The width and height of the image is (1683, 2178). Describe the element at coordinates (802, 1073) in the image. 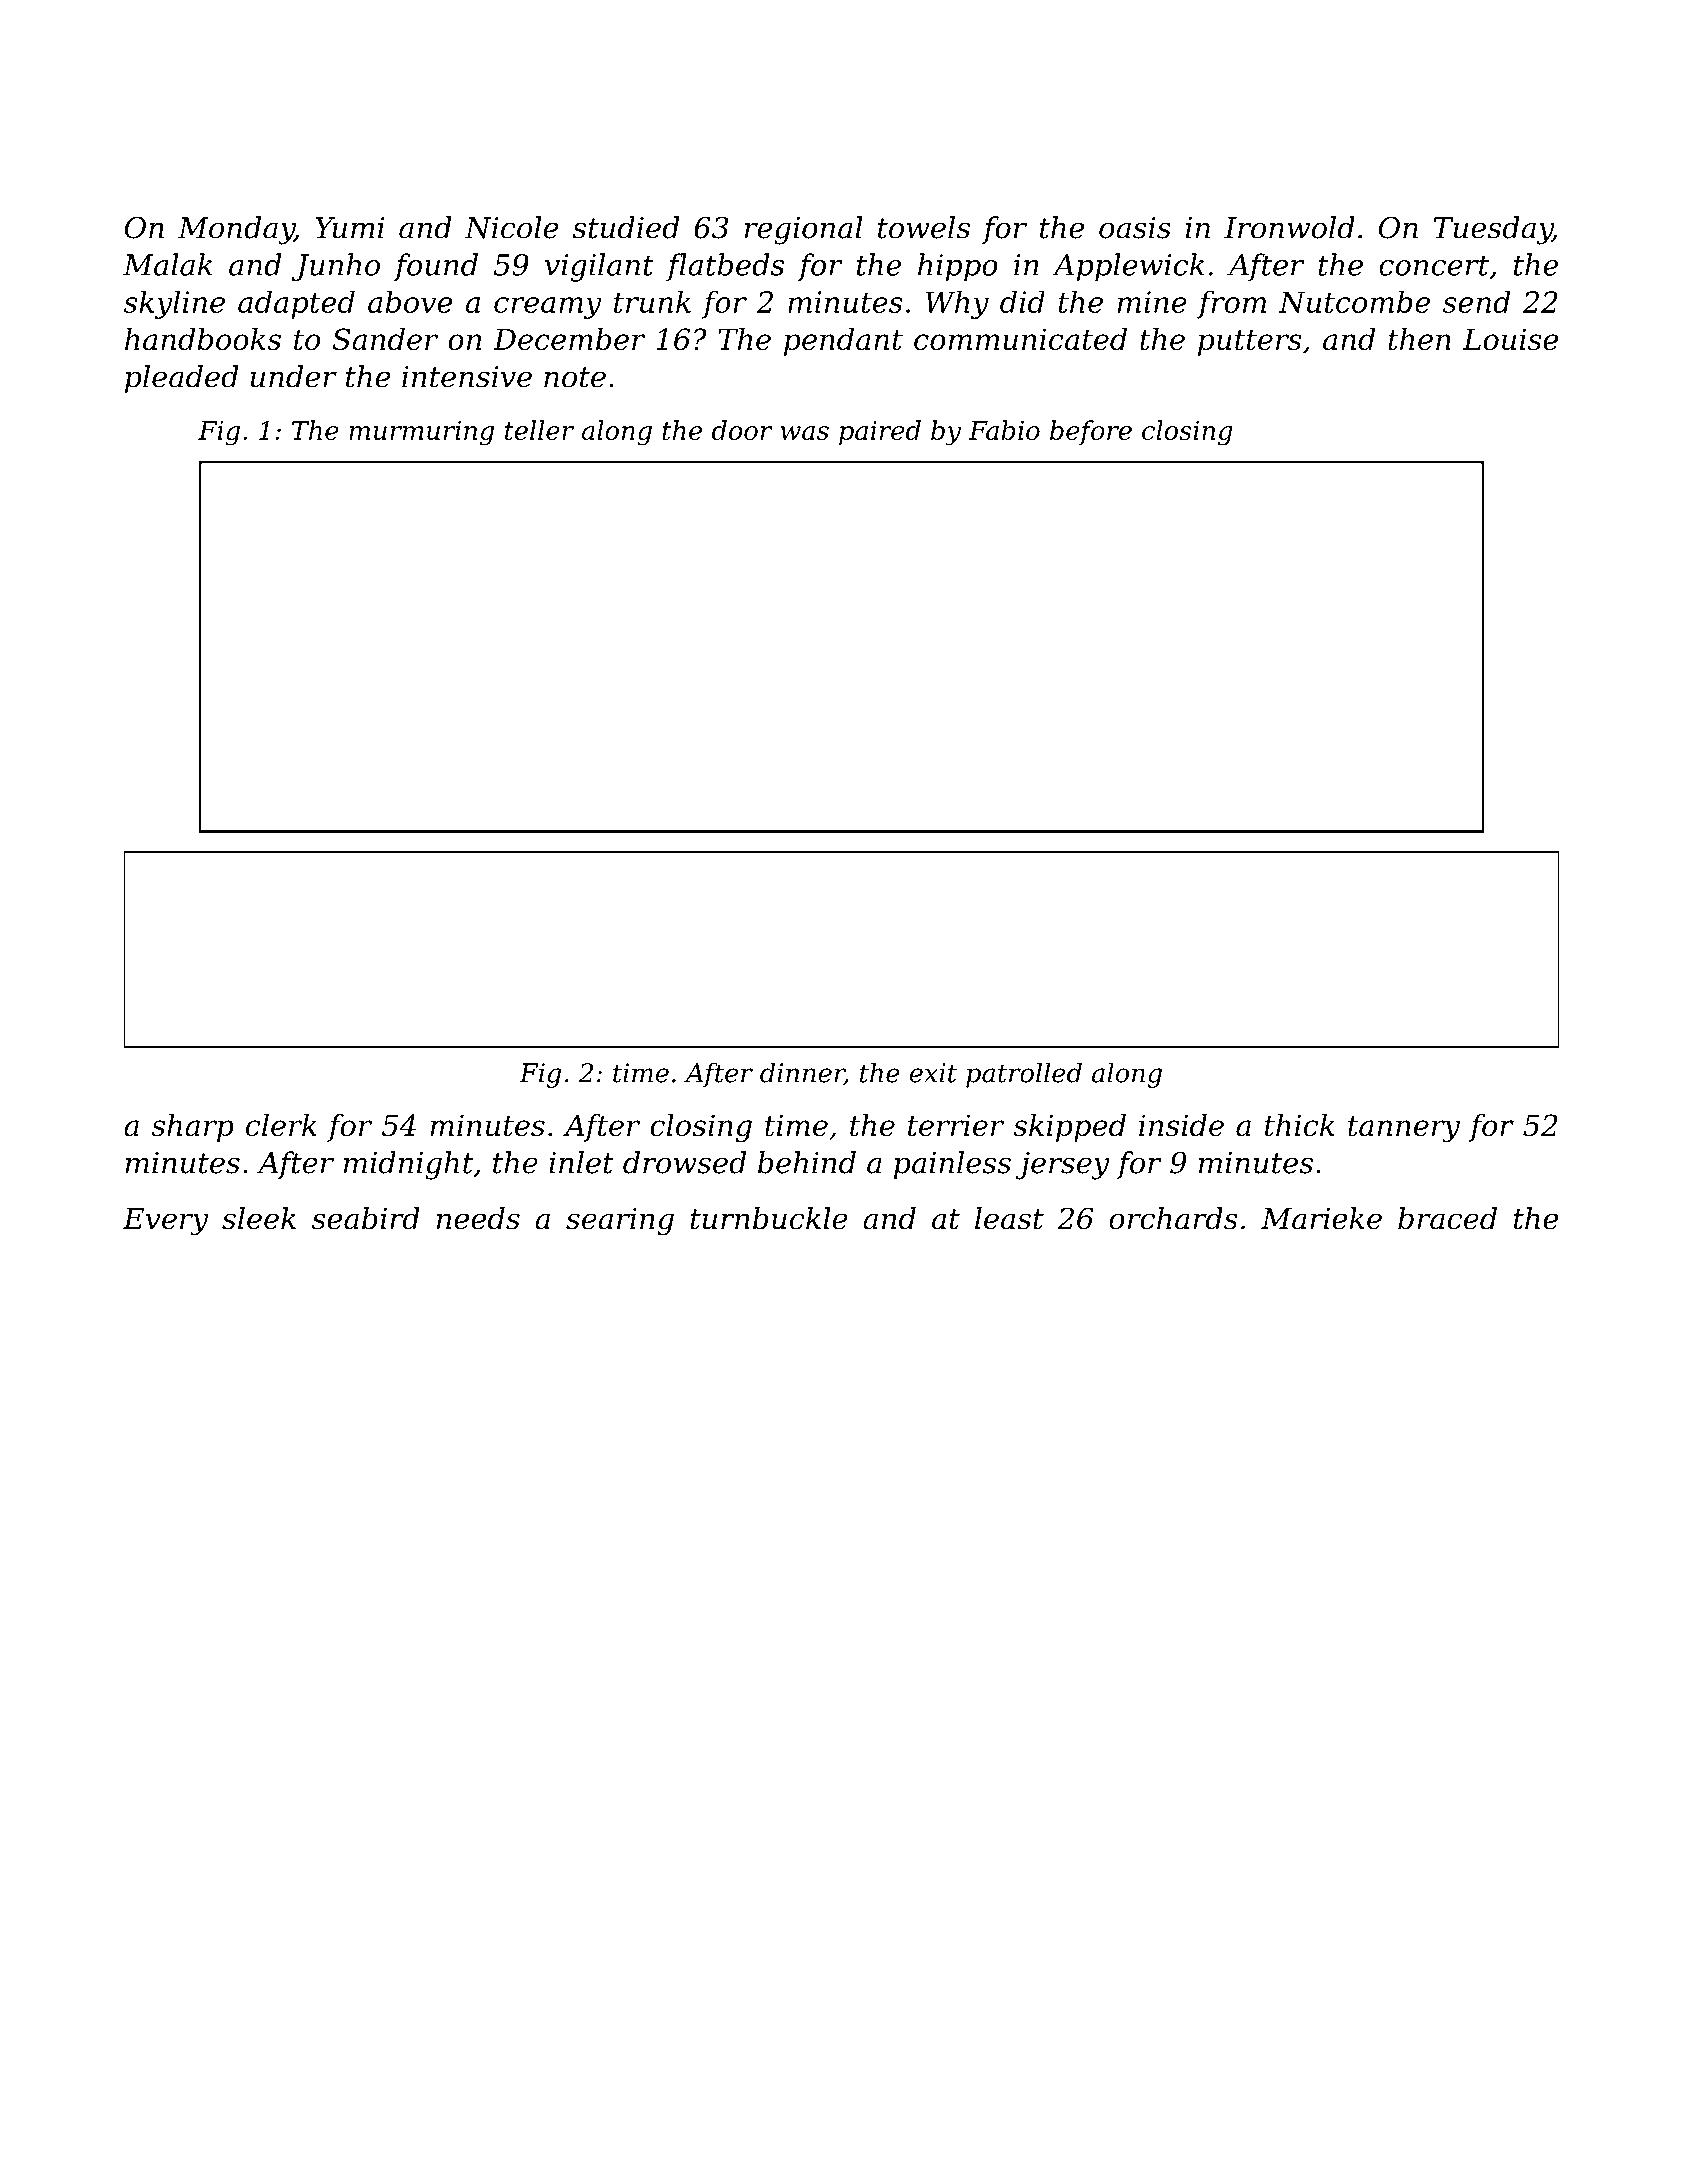

I see `dinner` at that location.
